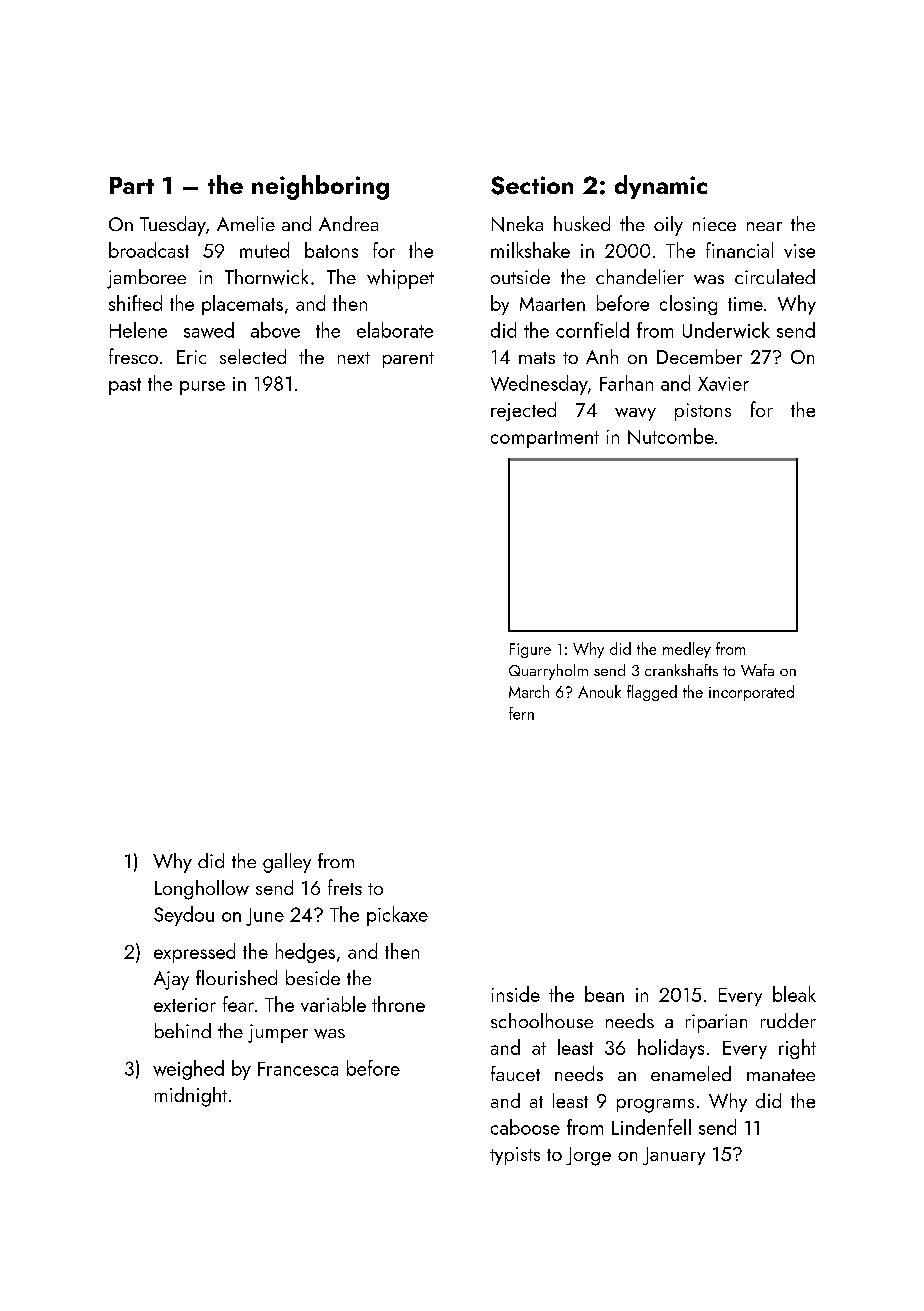 Image resolution: width=924 pixels, height=1311 pixels. Describe the element at coordinates (640, 276) in the screenshot. I see `chandelier` at that location.
